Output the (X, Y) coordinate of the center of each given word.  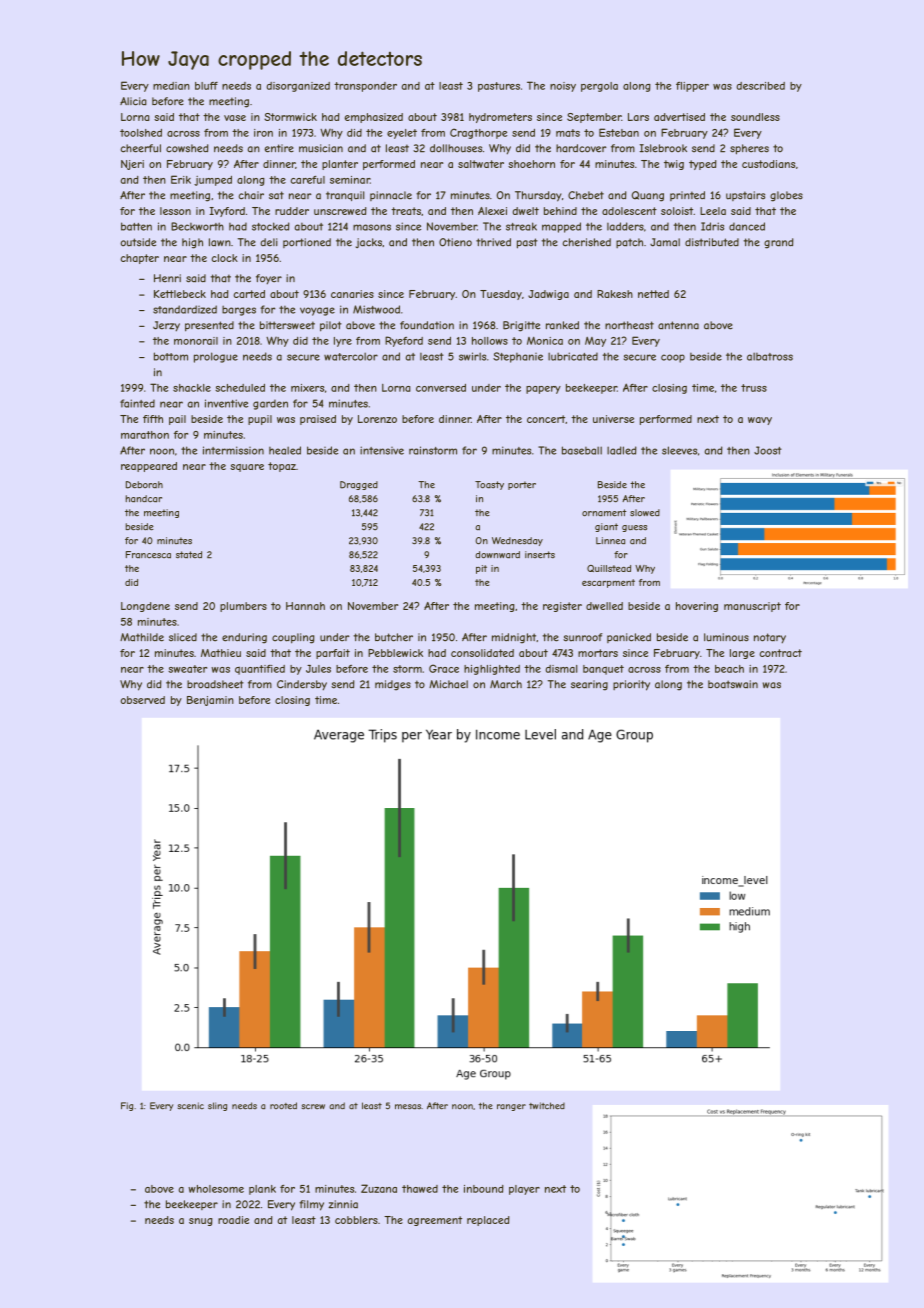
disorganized (298, 87)
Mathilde (142, 637)
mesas (408, 1107)
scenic (191, 1106)
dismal (561, 669)
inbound (484, 1189)
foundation (427, 325)
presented (209, 326)
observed (143, 700)
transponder (365, 87)
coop (673, 358)
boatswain (733, 684)
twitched (547, 1106)
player (524, 1190)
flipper (692, 87)
